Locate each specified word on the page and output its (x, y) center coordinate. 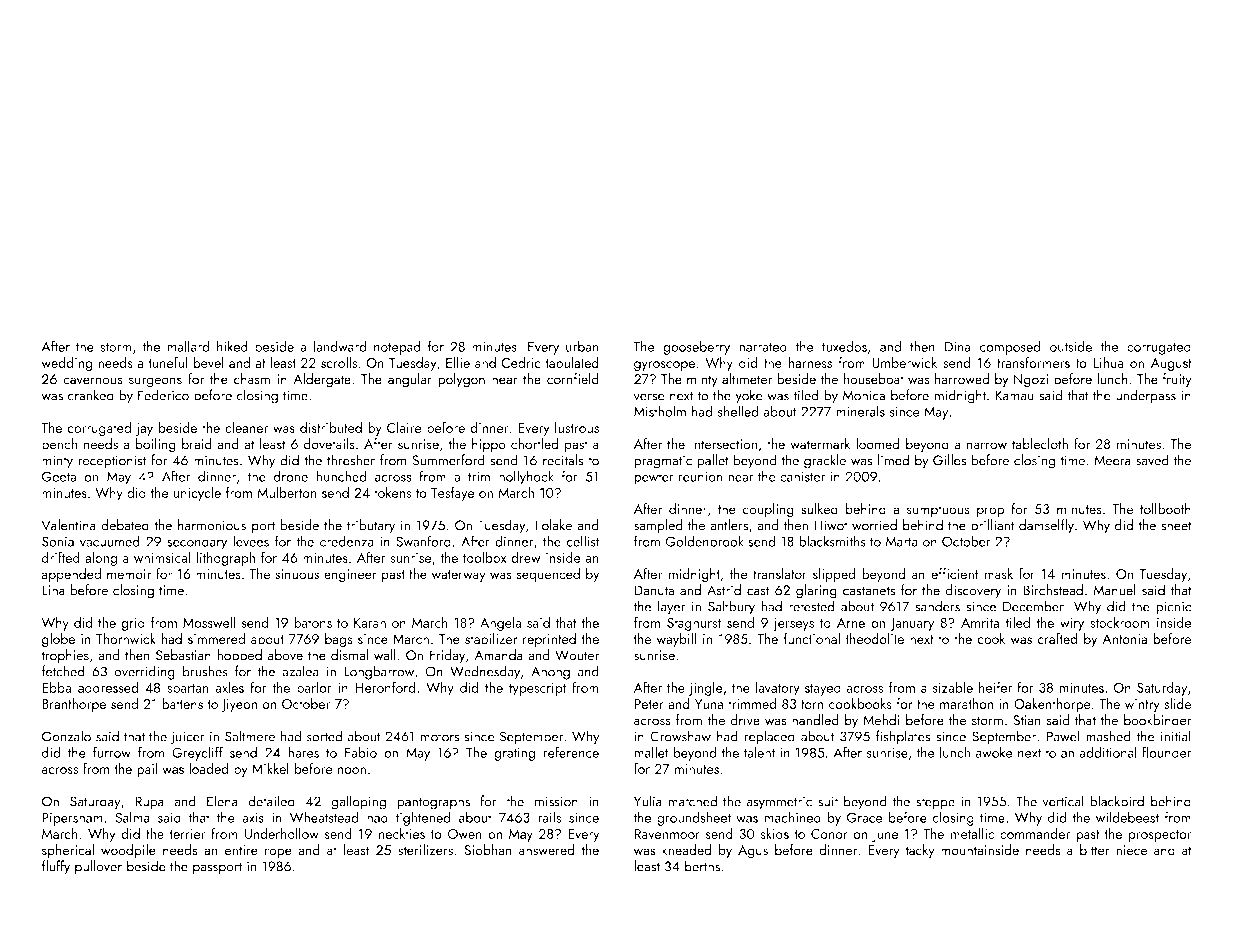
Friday (447, 656)
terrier (187, 834)
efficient (954, 573)
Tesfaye (452, 493)
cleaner (246, 427)
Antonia (1124, 639)
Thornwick (126, 638)
